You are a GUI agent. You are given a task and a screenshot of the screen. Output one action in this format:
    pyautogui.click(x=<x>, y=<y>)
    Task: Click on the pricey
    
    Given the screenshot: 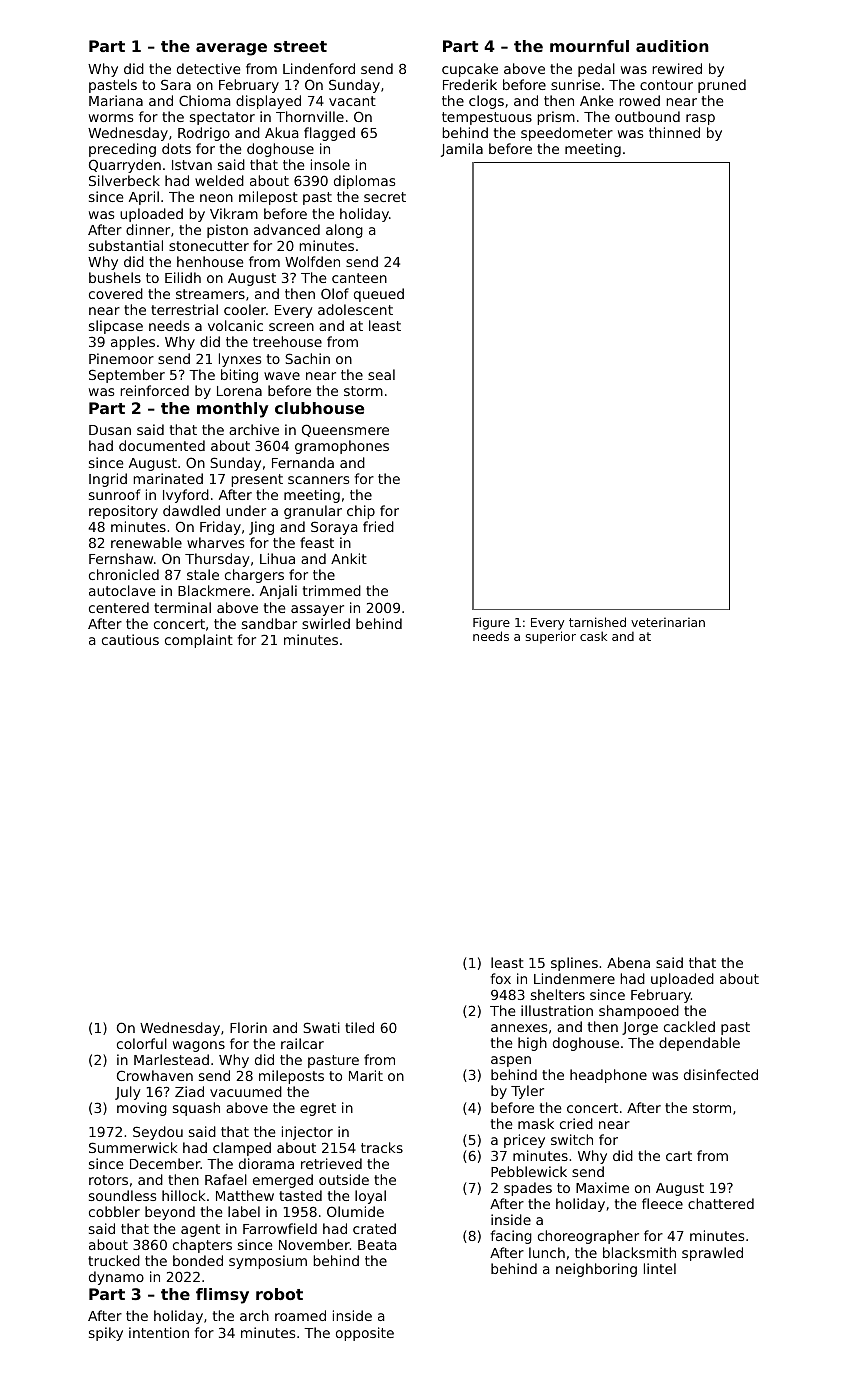 What is the action you would take?
    pyautogui.click(x=524, y=1141)
